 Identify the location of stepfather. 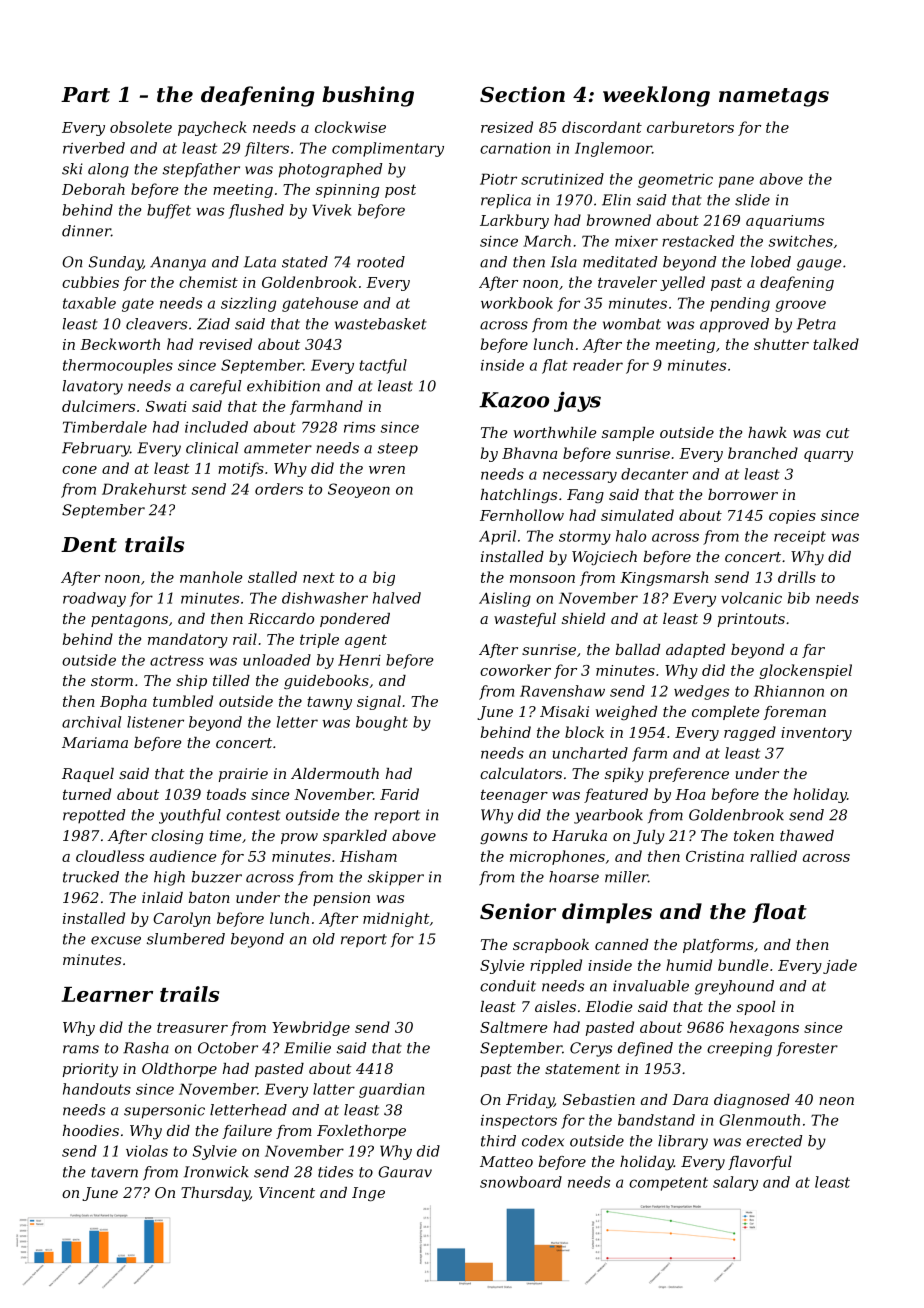
(201, 170).
